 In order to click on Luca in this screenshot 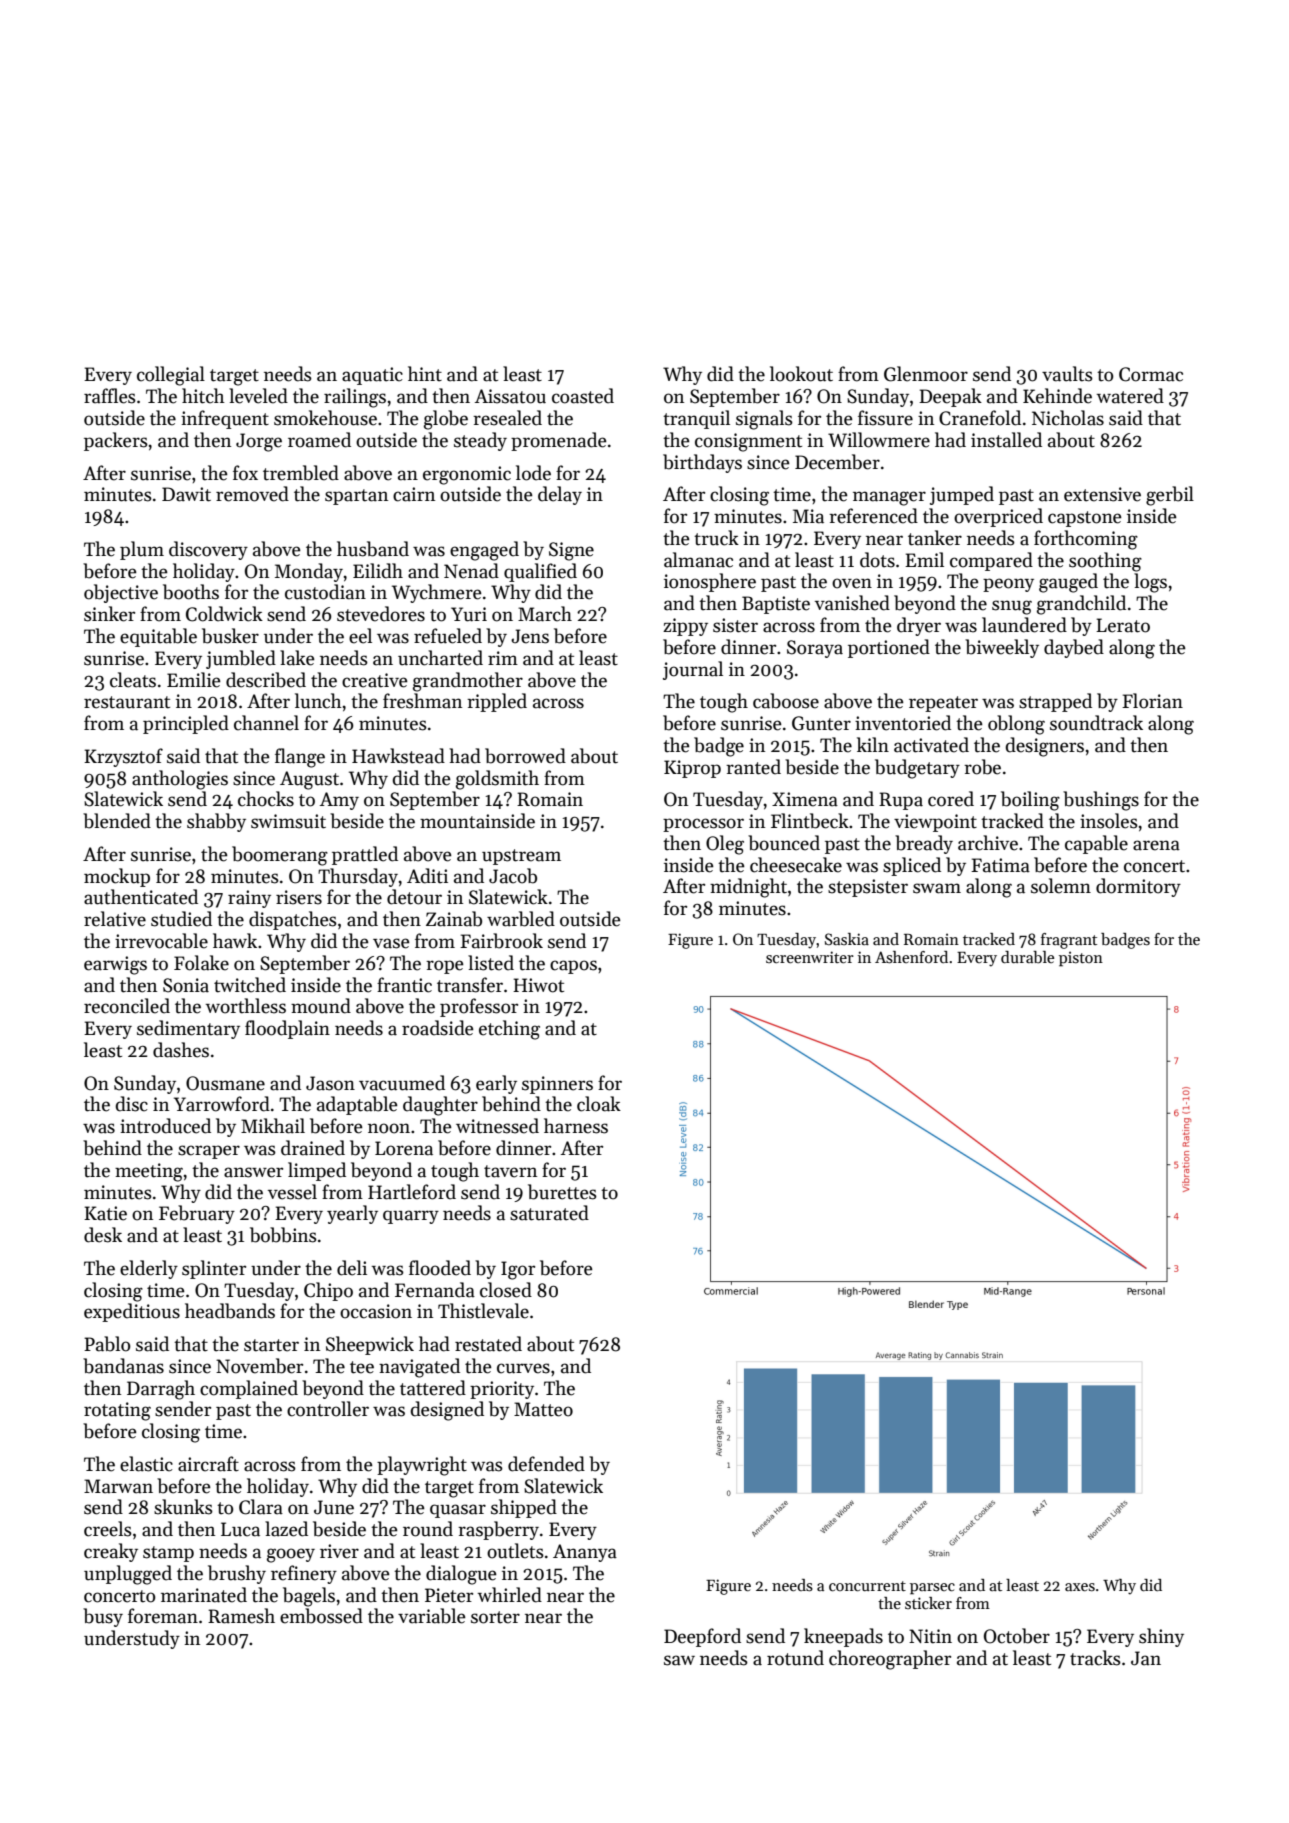, I will do `click(240, 1529)`.
